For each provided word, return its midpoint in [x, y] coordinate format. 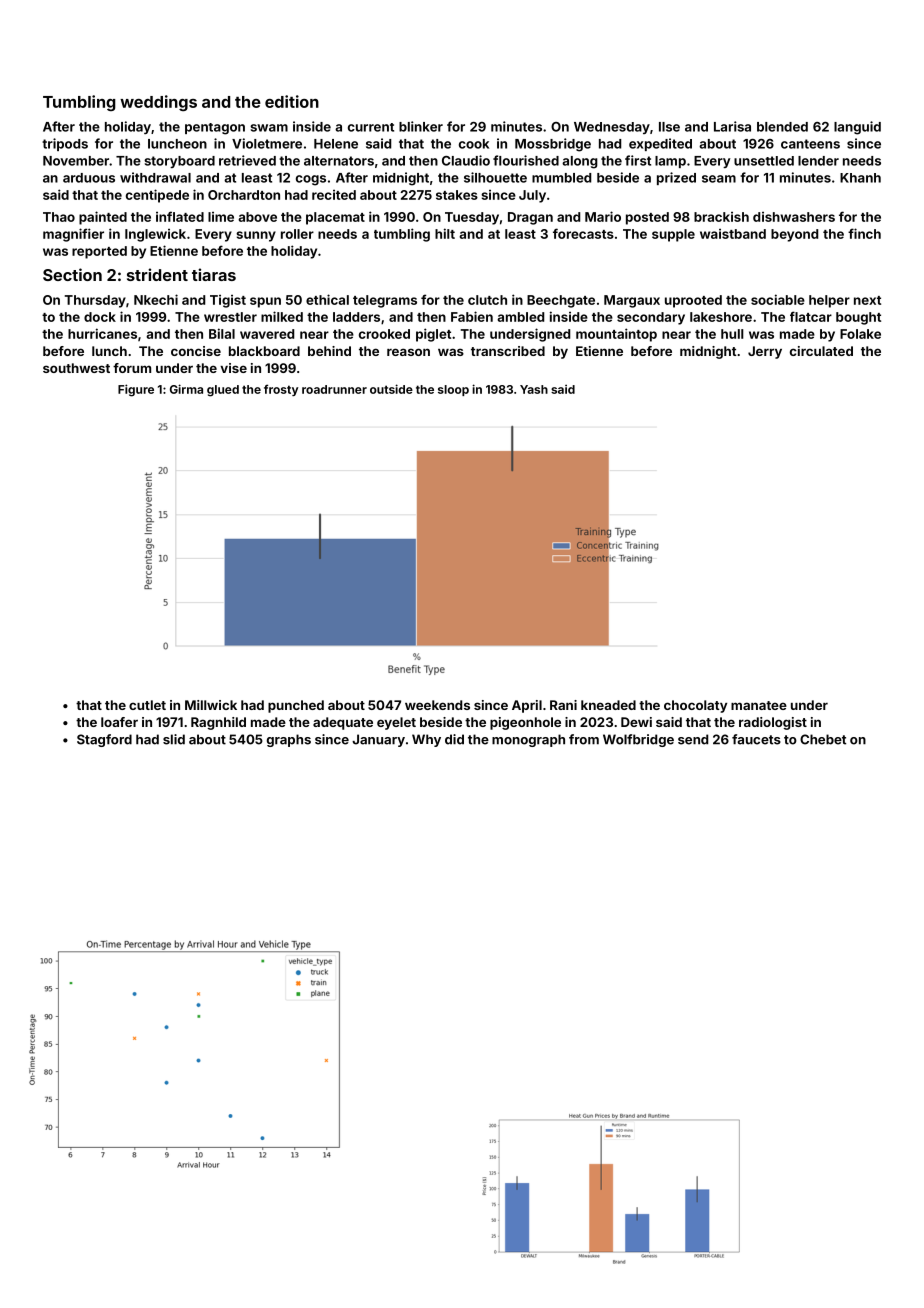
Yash [534, 389]
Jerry [765, 352]
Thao [59, 217]
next [867, 300]
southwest [76, 368]
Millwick [211, 705]
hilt [445, 233]
